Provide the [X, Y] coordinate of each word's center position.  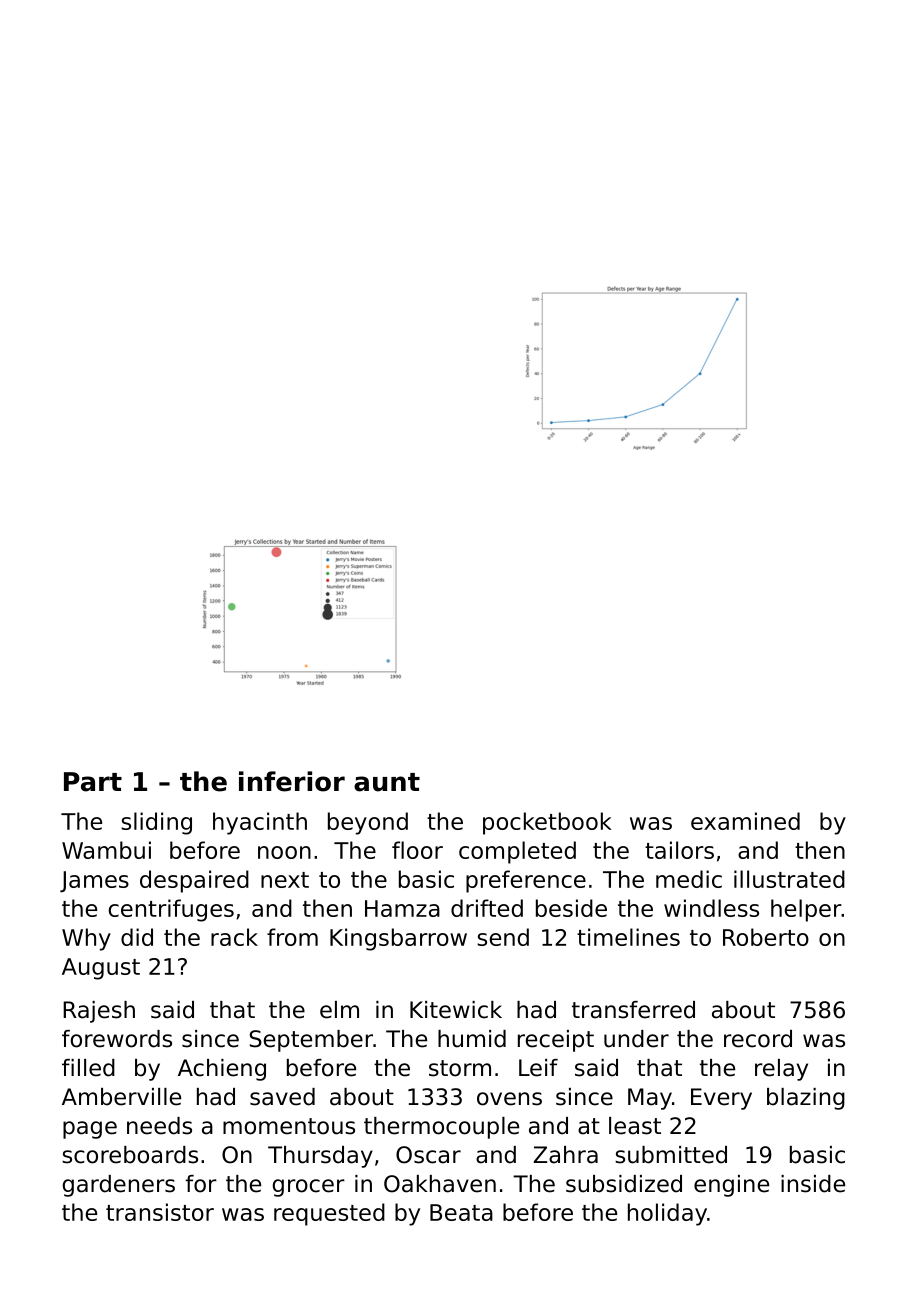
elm [339, 1010]
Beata [461, 1212]
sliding [156, 823]
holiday [667, 1214]
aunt [387, 782]
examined [745, 821]
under [636, 1039]
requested [329, 1214]
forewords [117, 1039]
